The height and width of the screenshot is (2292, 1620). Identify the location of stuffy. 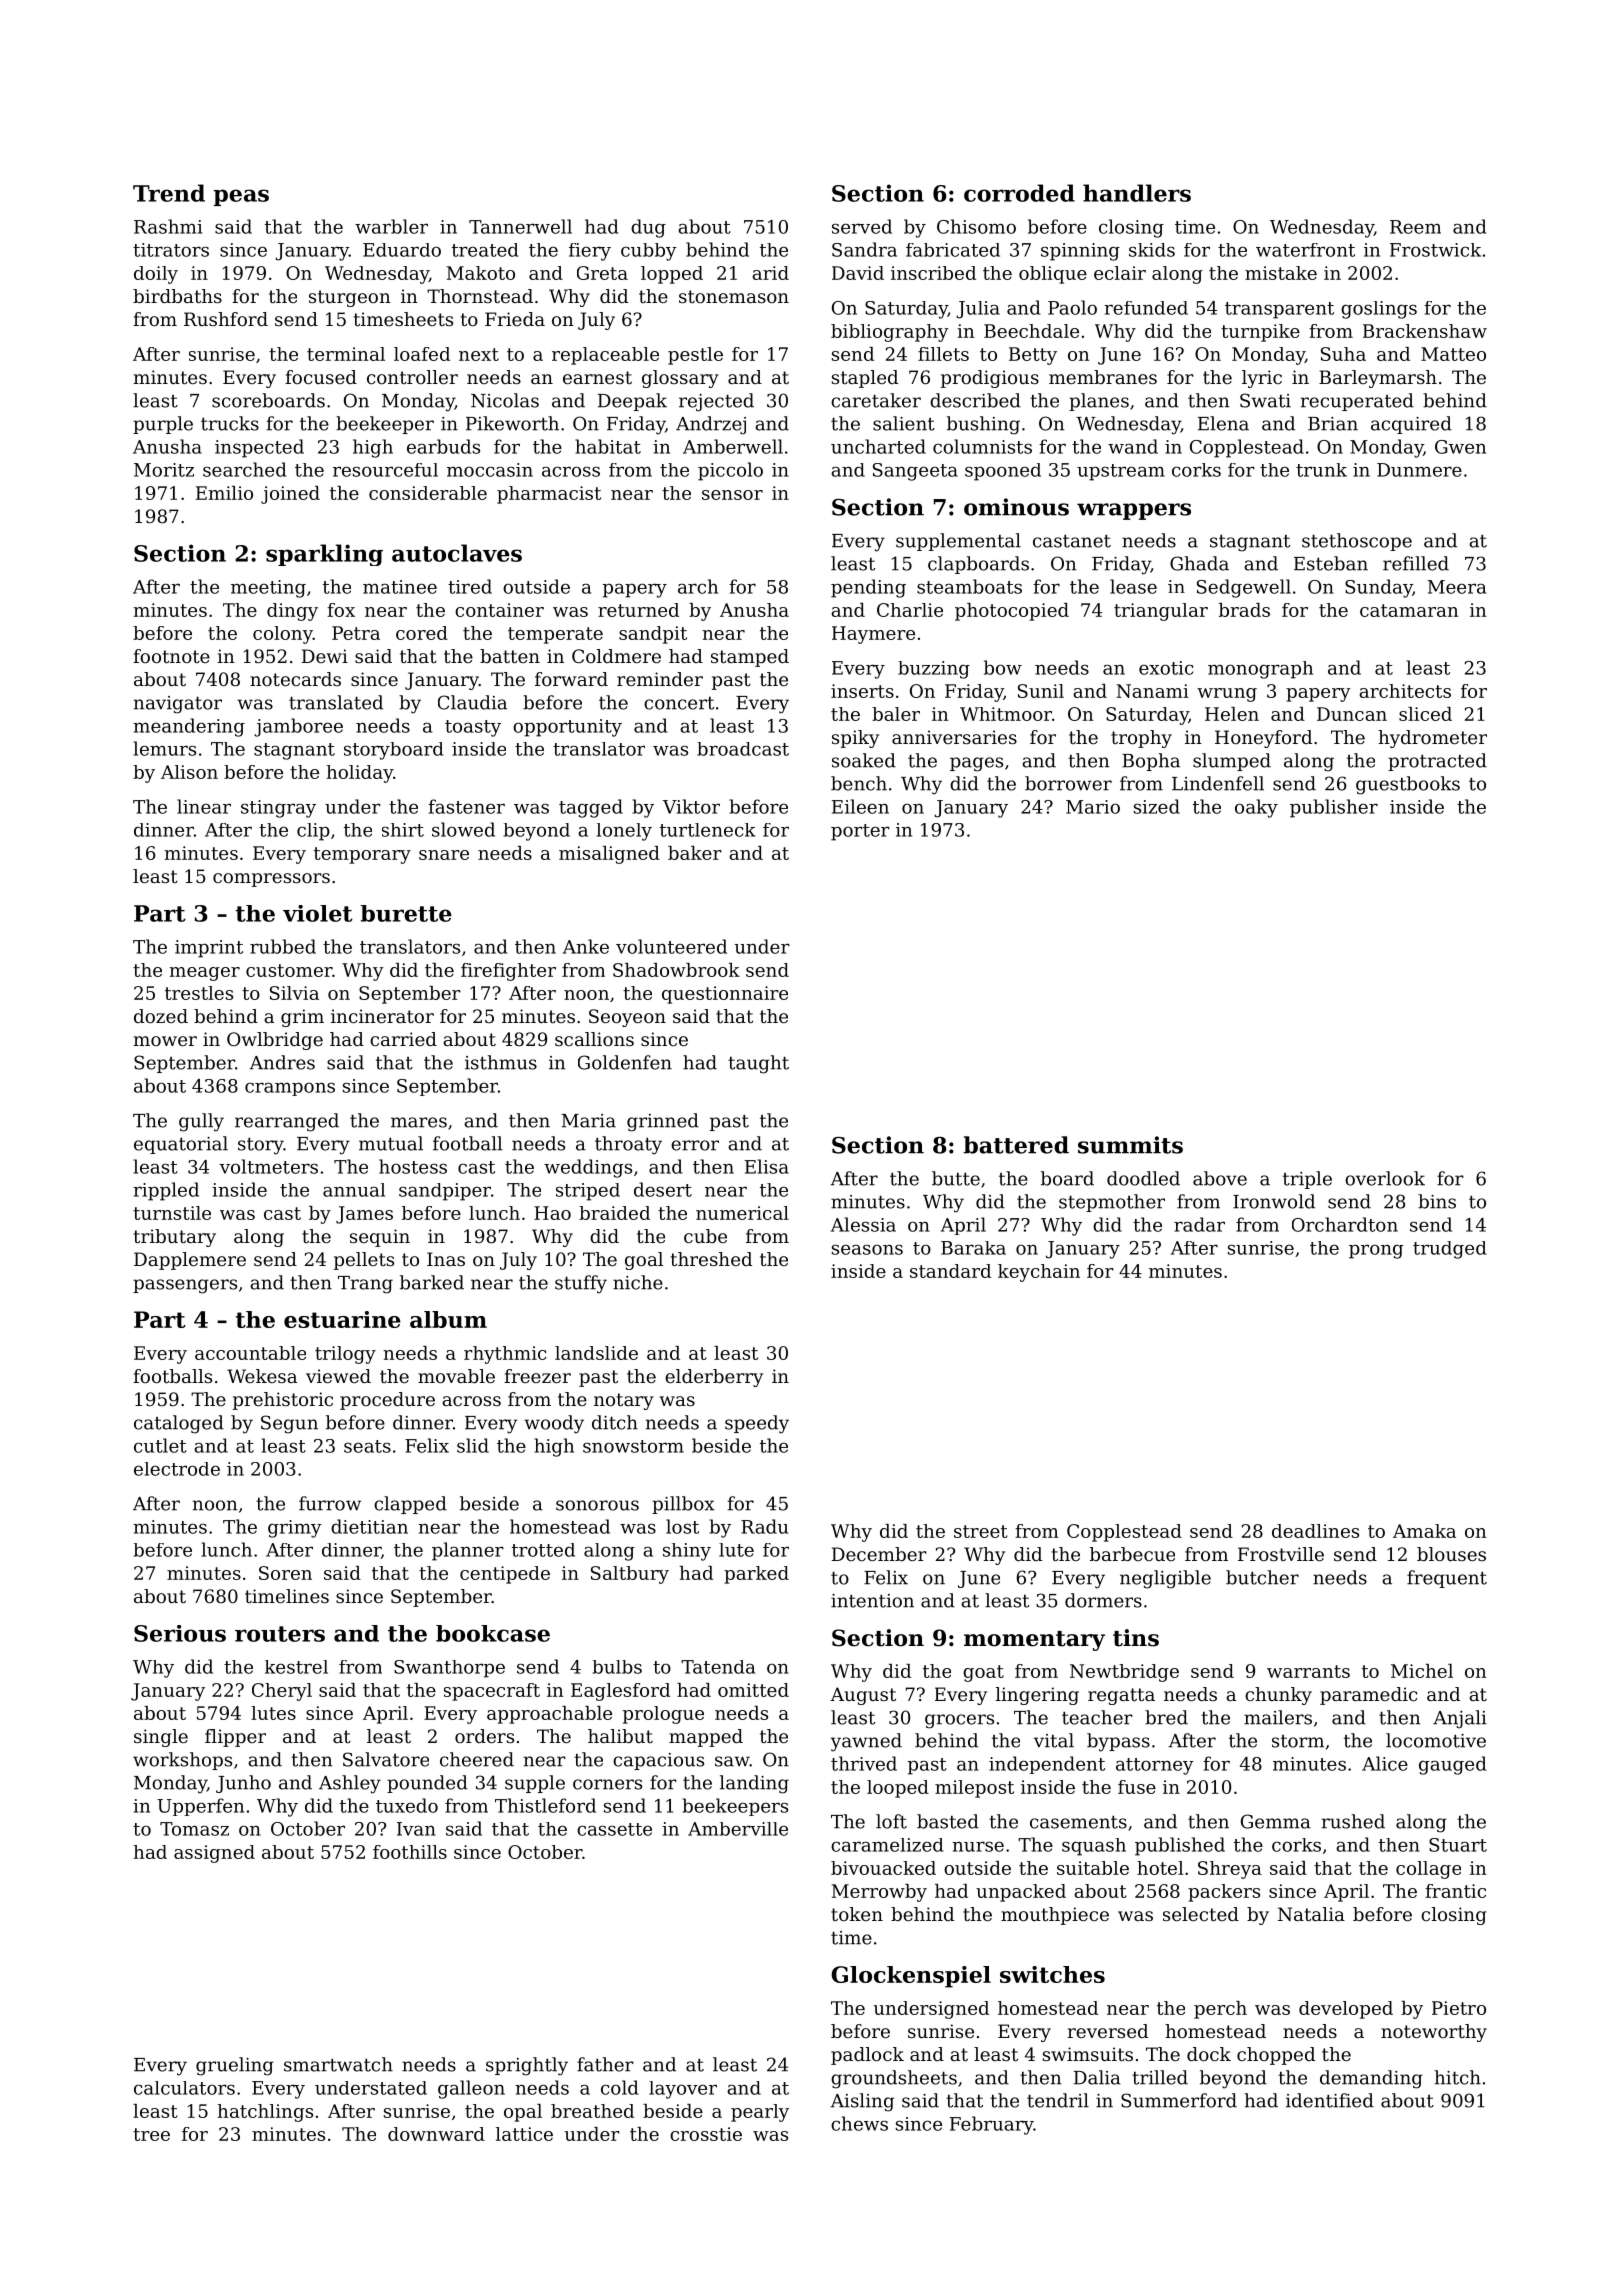
(581, 1284).
